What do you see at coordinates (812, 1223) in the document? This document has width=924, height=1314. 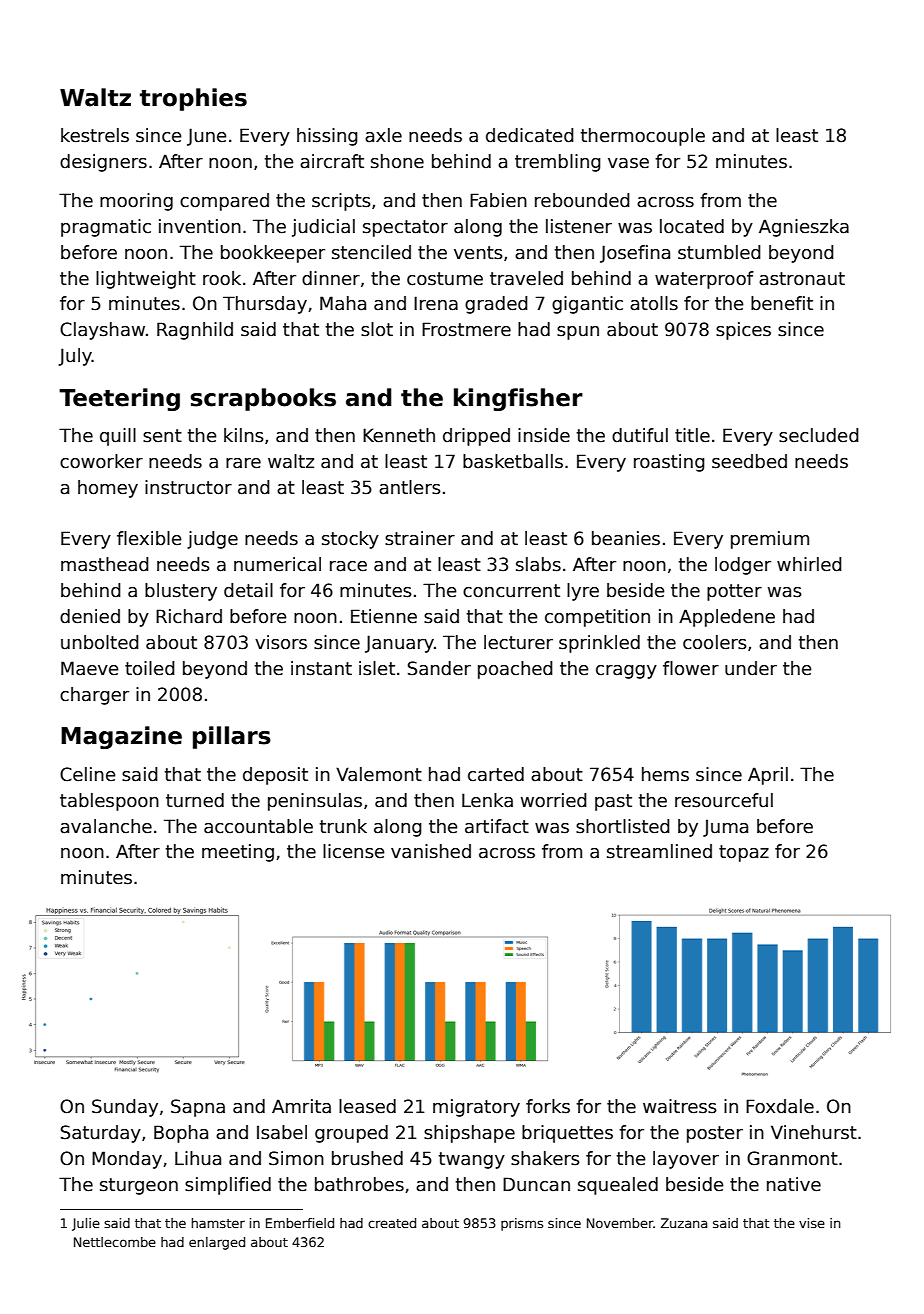 I see `vise` at bounding box center [812, 1223].
